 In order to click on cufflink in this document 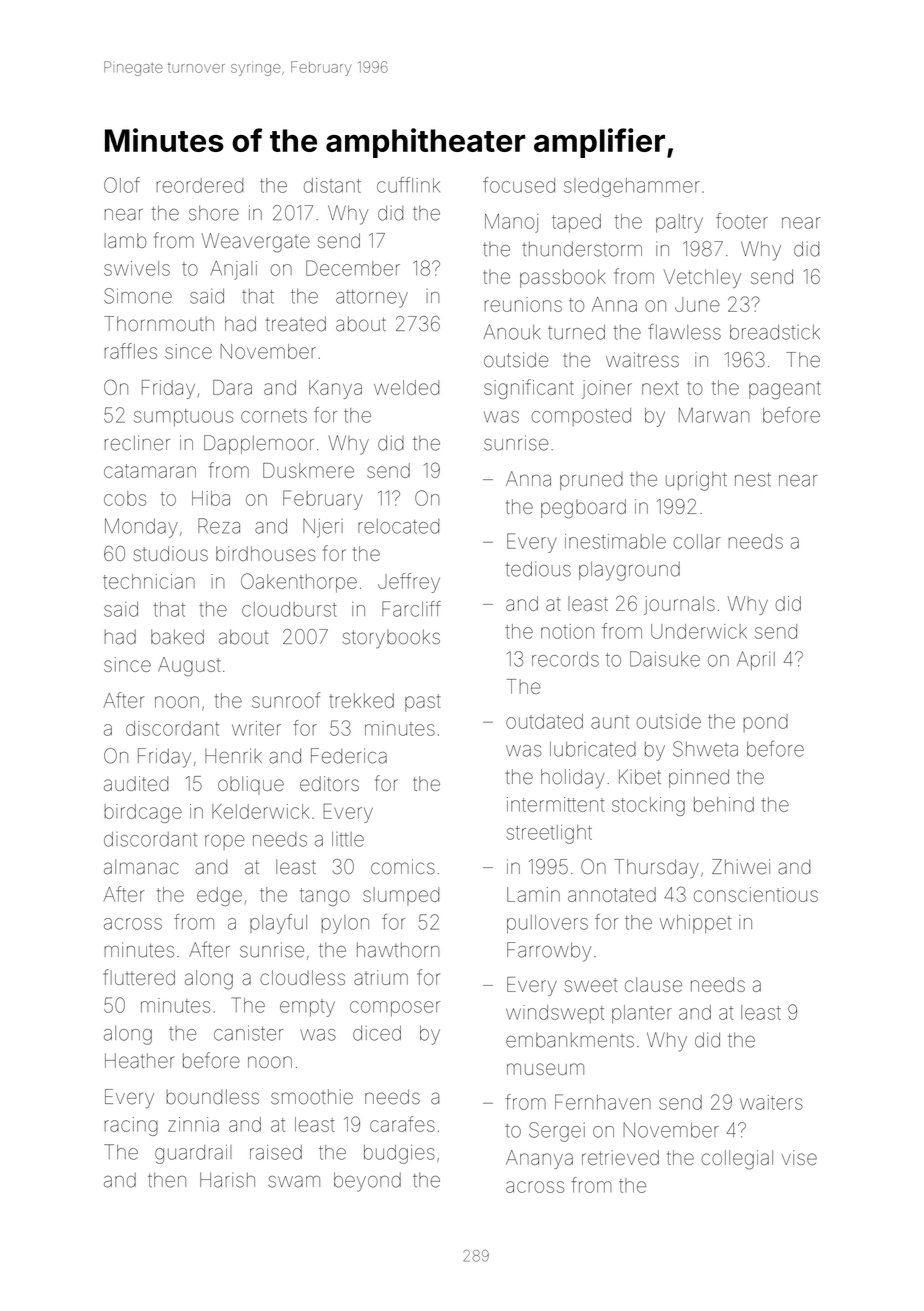, I will do `click(408, 185)`.
